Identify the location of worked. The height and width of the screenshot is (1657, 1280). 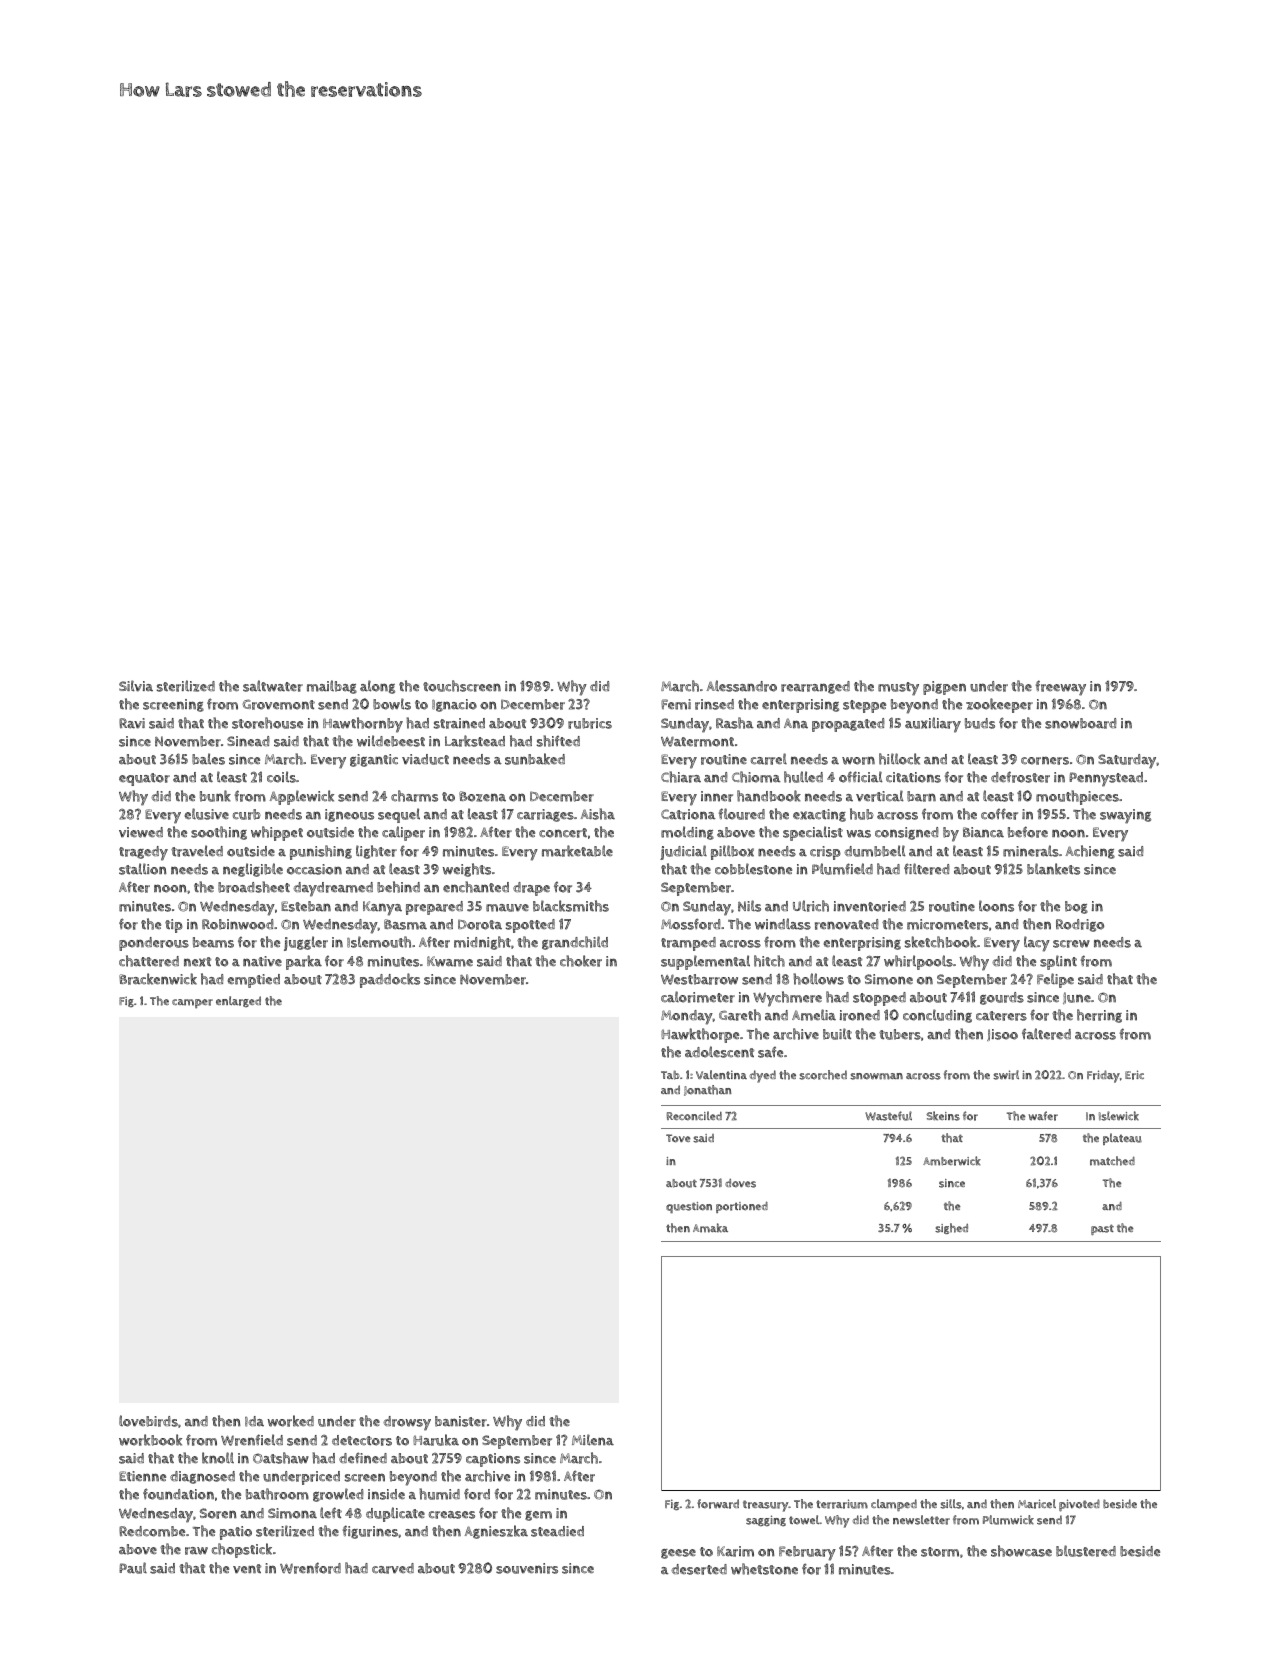
(290, 1421).
